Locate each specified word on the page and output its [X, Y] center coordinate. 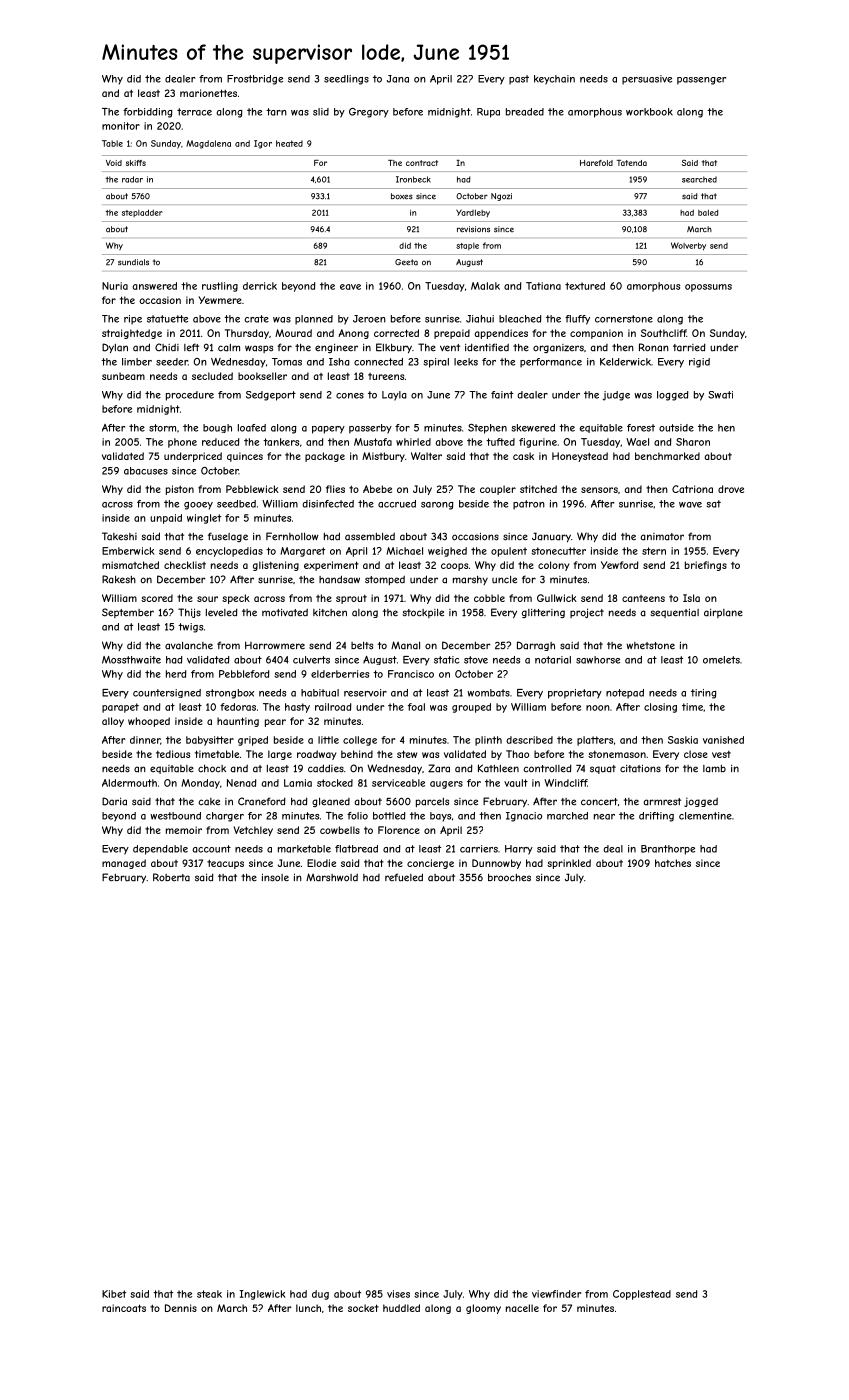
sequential [674, 613]
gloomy [483, 1309]
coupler [498, 490]
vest [721, 754]
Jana [398, 79]
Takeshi [119, 536]
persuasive [647, 80]
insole [275, 877]
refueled [404, 877]
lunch [308, 1308]
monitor [121, 126]
